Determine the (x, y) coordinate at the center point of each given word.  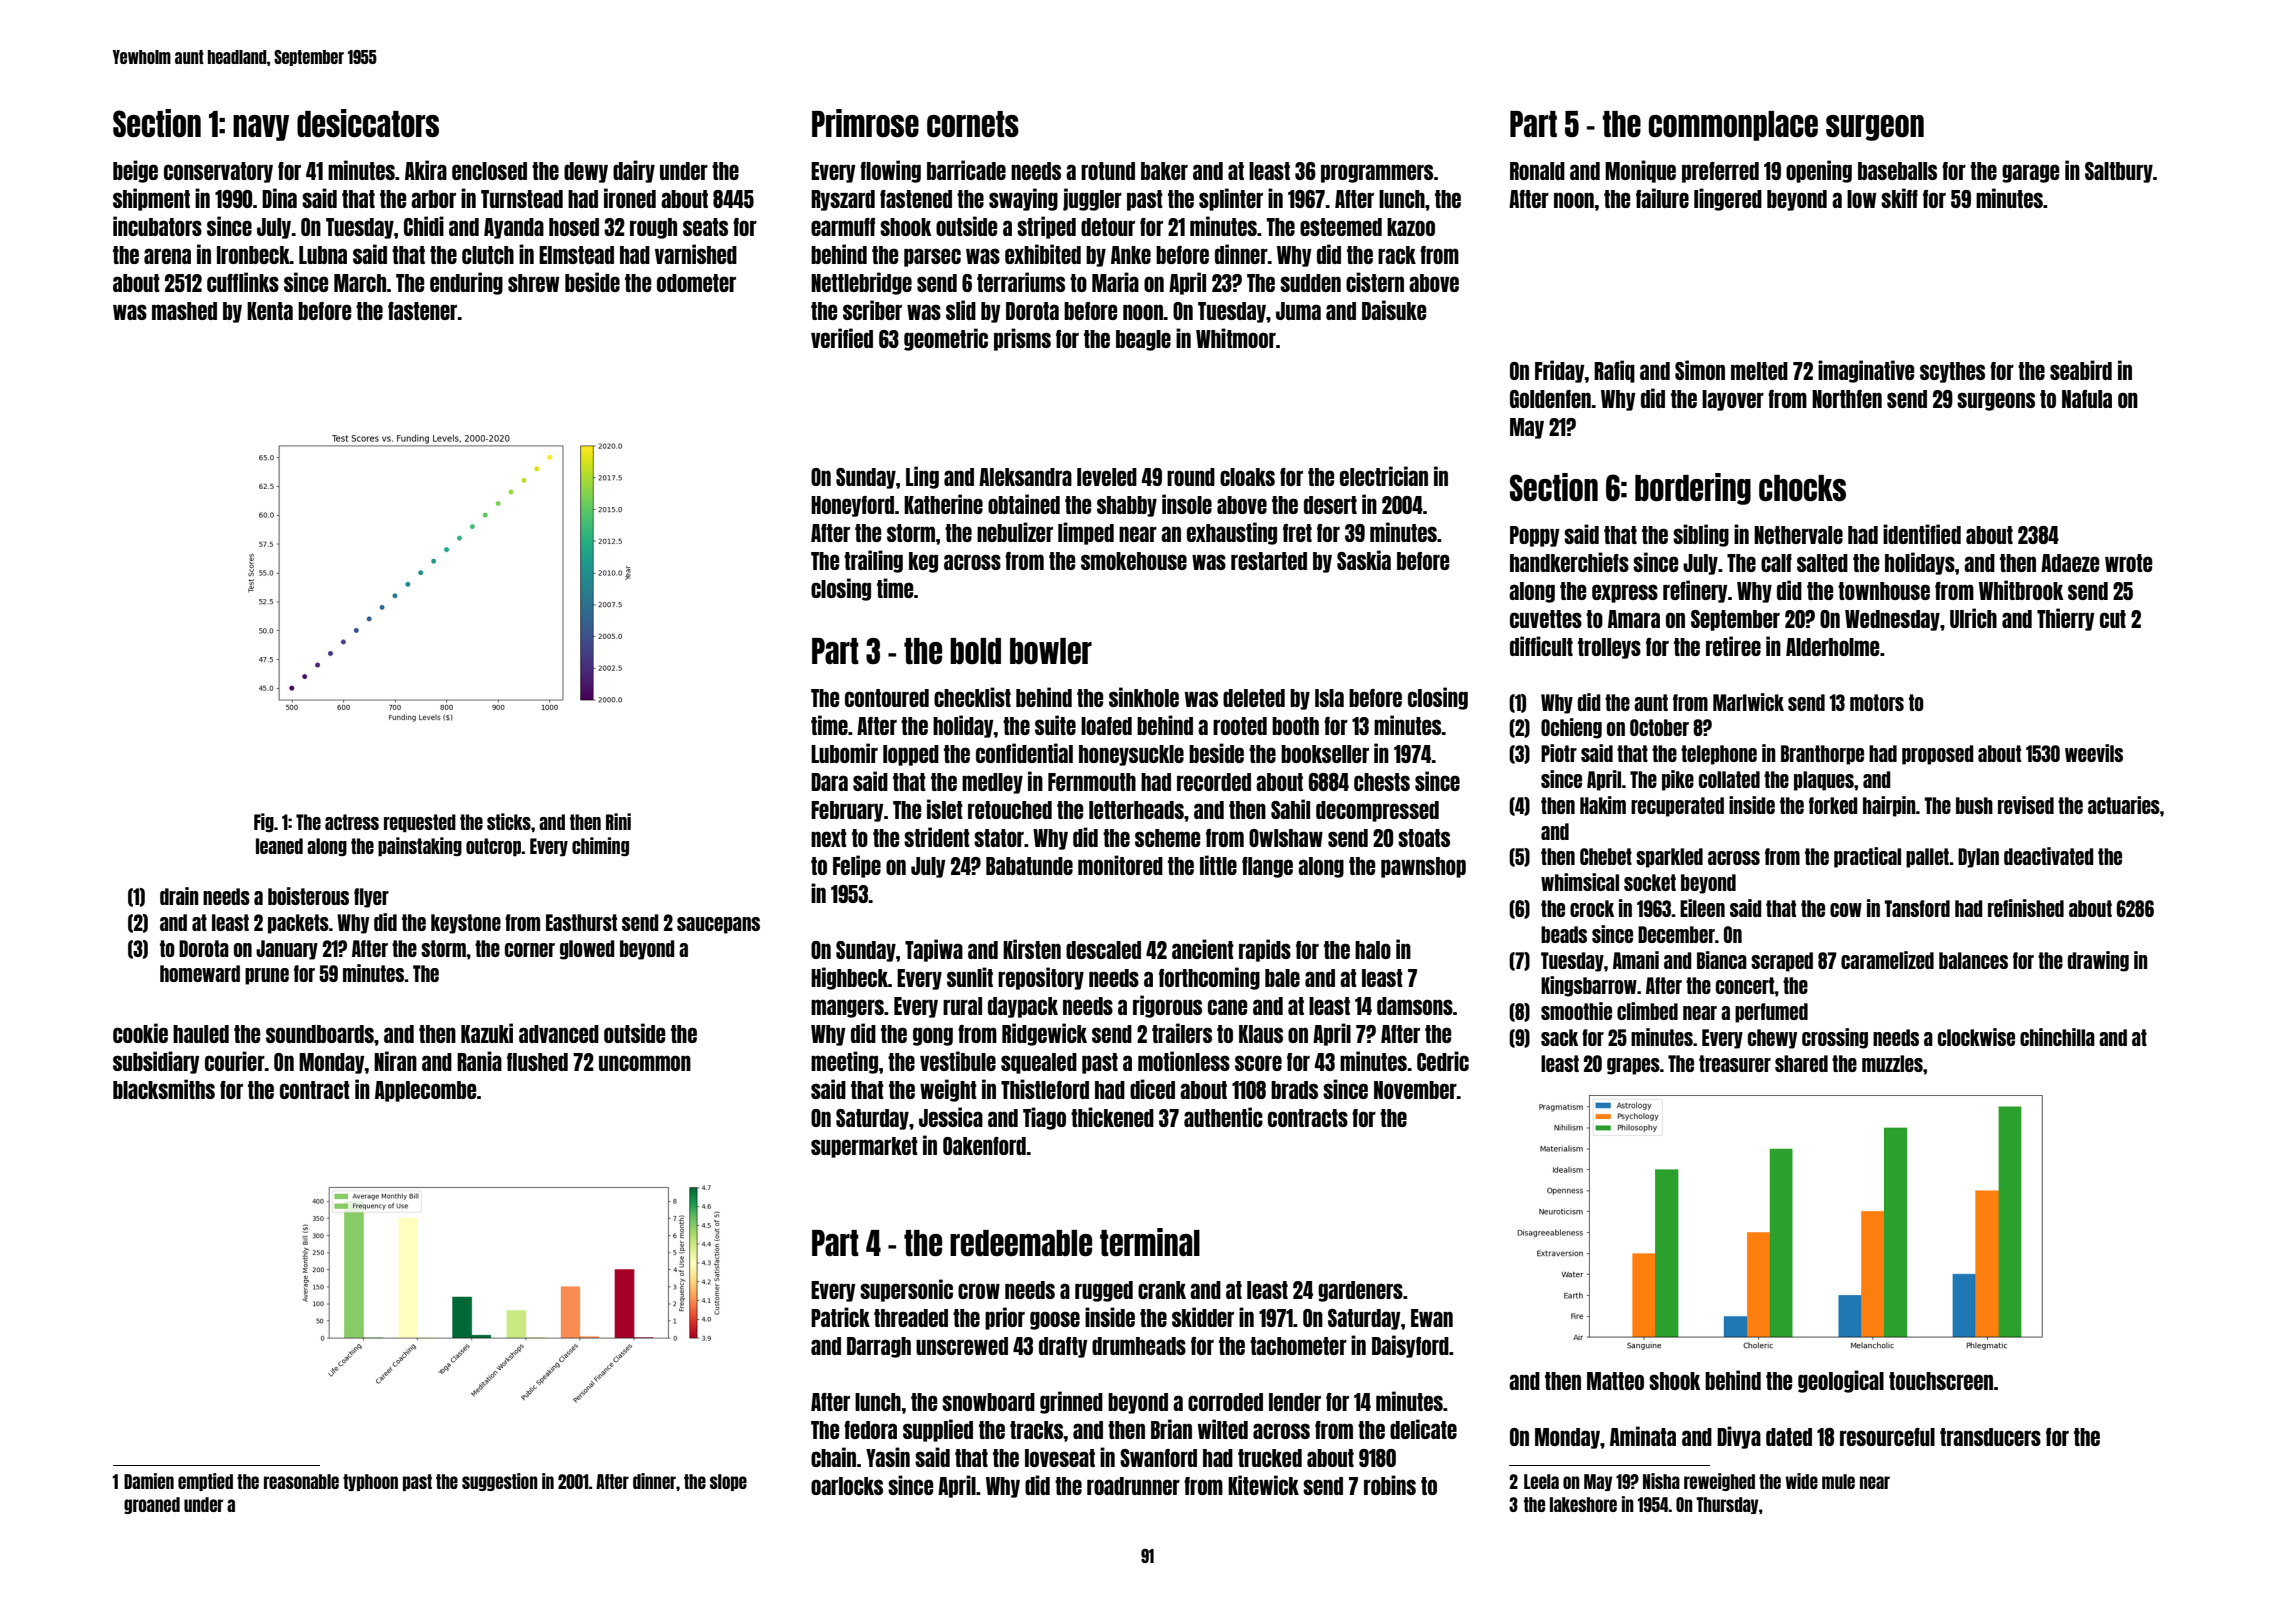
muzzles (1892, 1063)
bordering (1693, 489)
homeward (200, 973)
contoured (887, 698)
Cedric (1443, 1061)
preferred (1720, 172)
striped (1046, 227)
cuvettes (1546, 619)
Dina (279, 198)
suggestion (500, 1482)
